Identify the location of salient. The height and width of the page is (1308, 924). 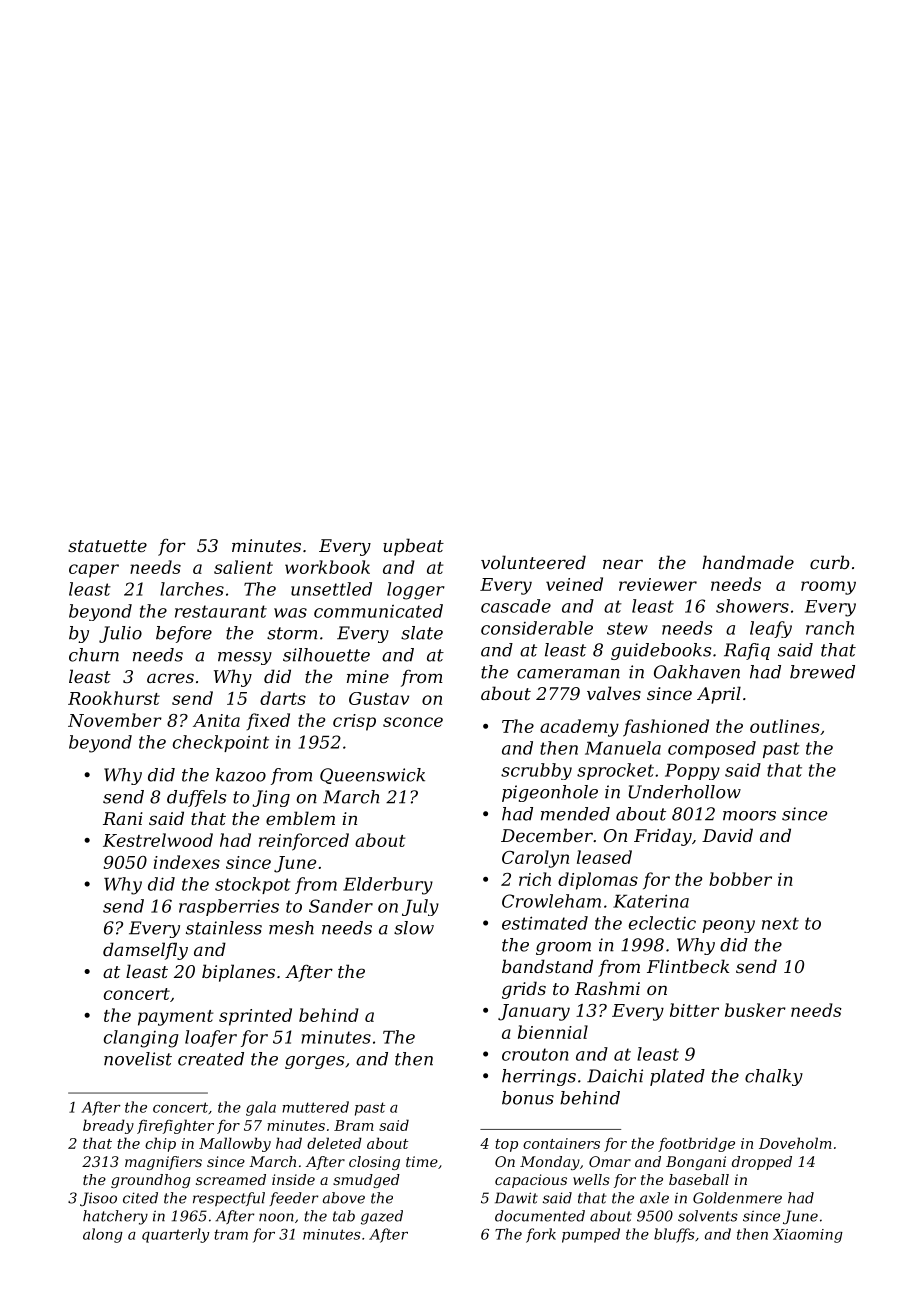
(243, 567).
